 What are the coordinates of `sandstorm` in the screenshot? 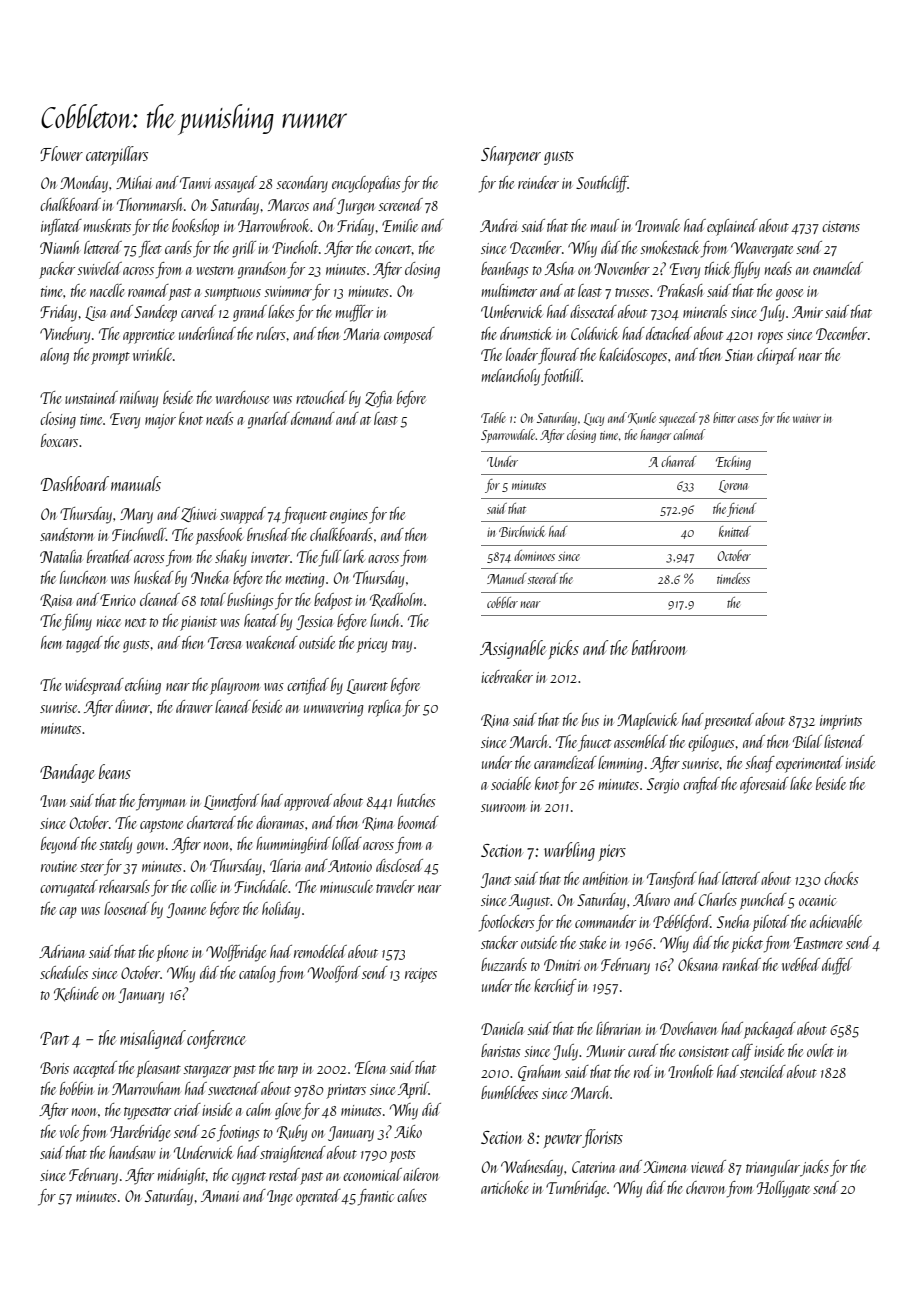 It's located at (67, 534).
